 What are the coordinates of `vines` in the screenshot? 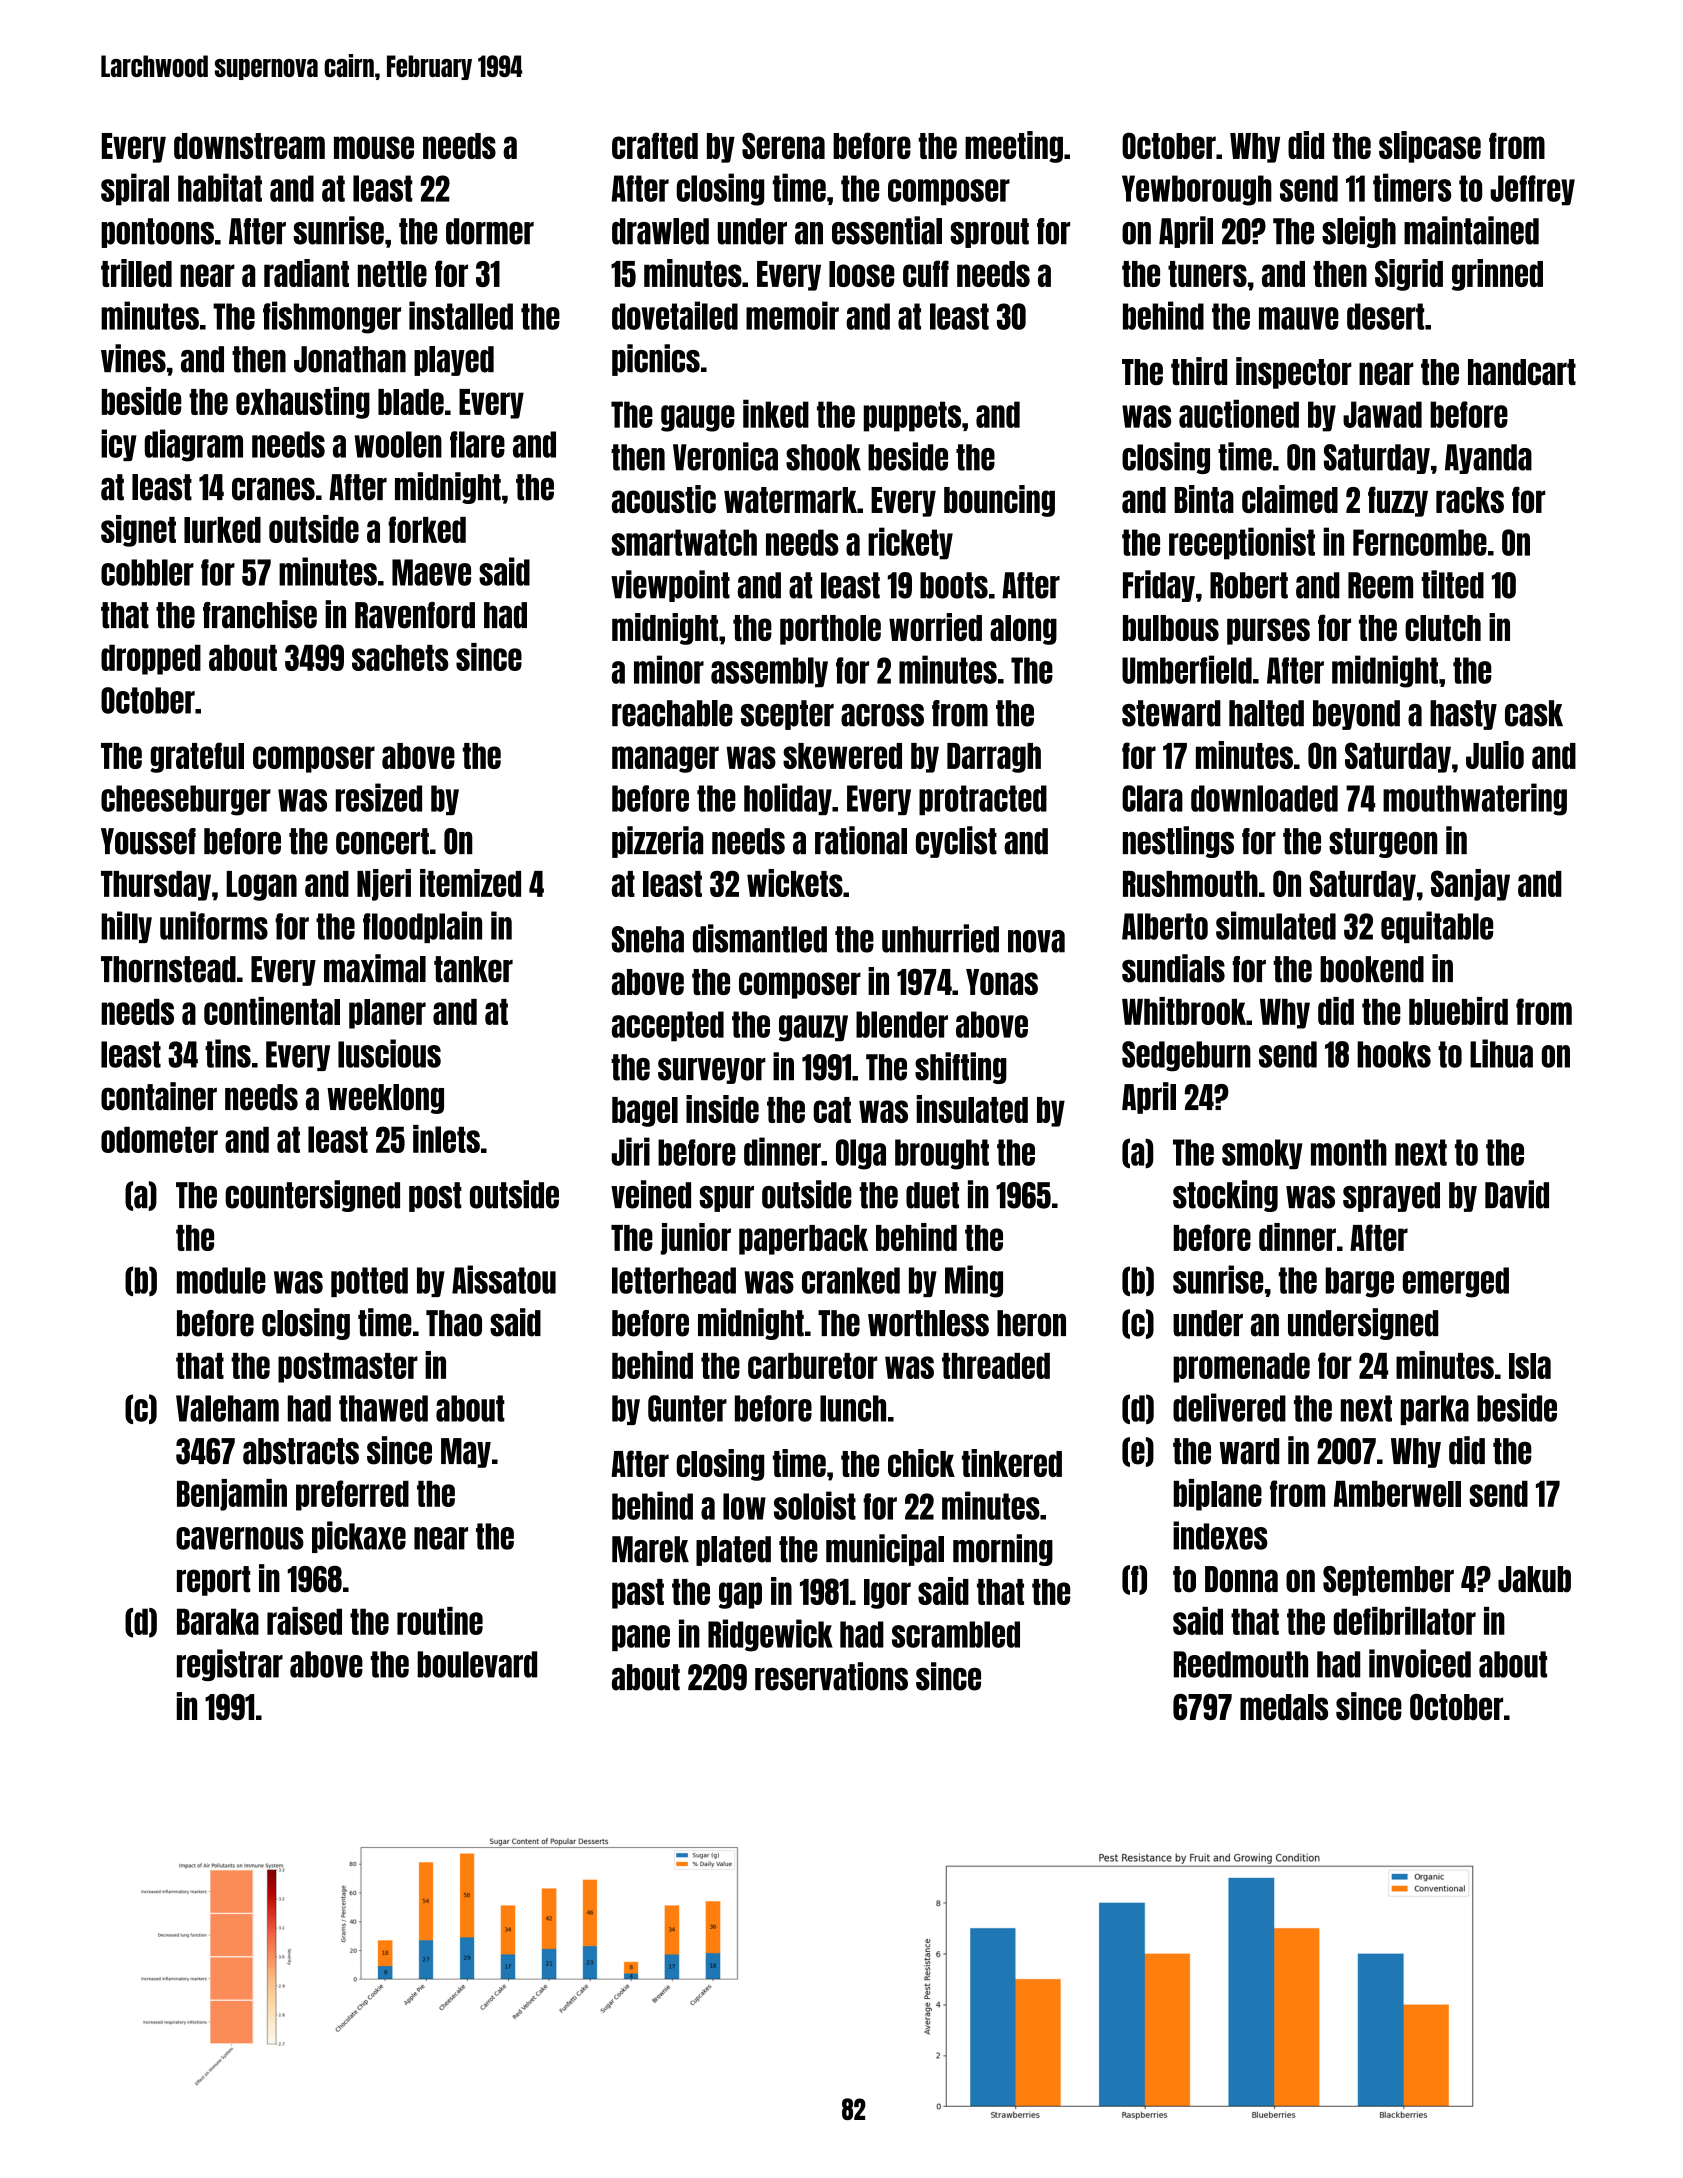 It's located at (133, 358).
